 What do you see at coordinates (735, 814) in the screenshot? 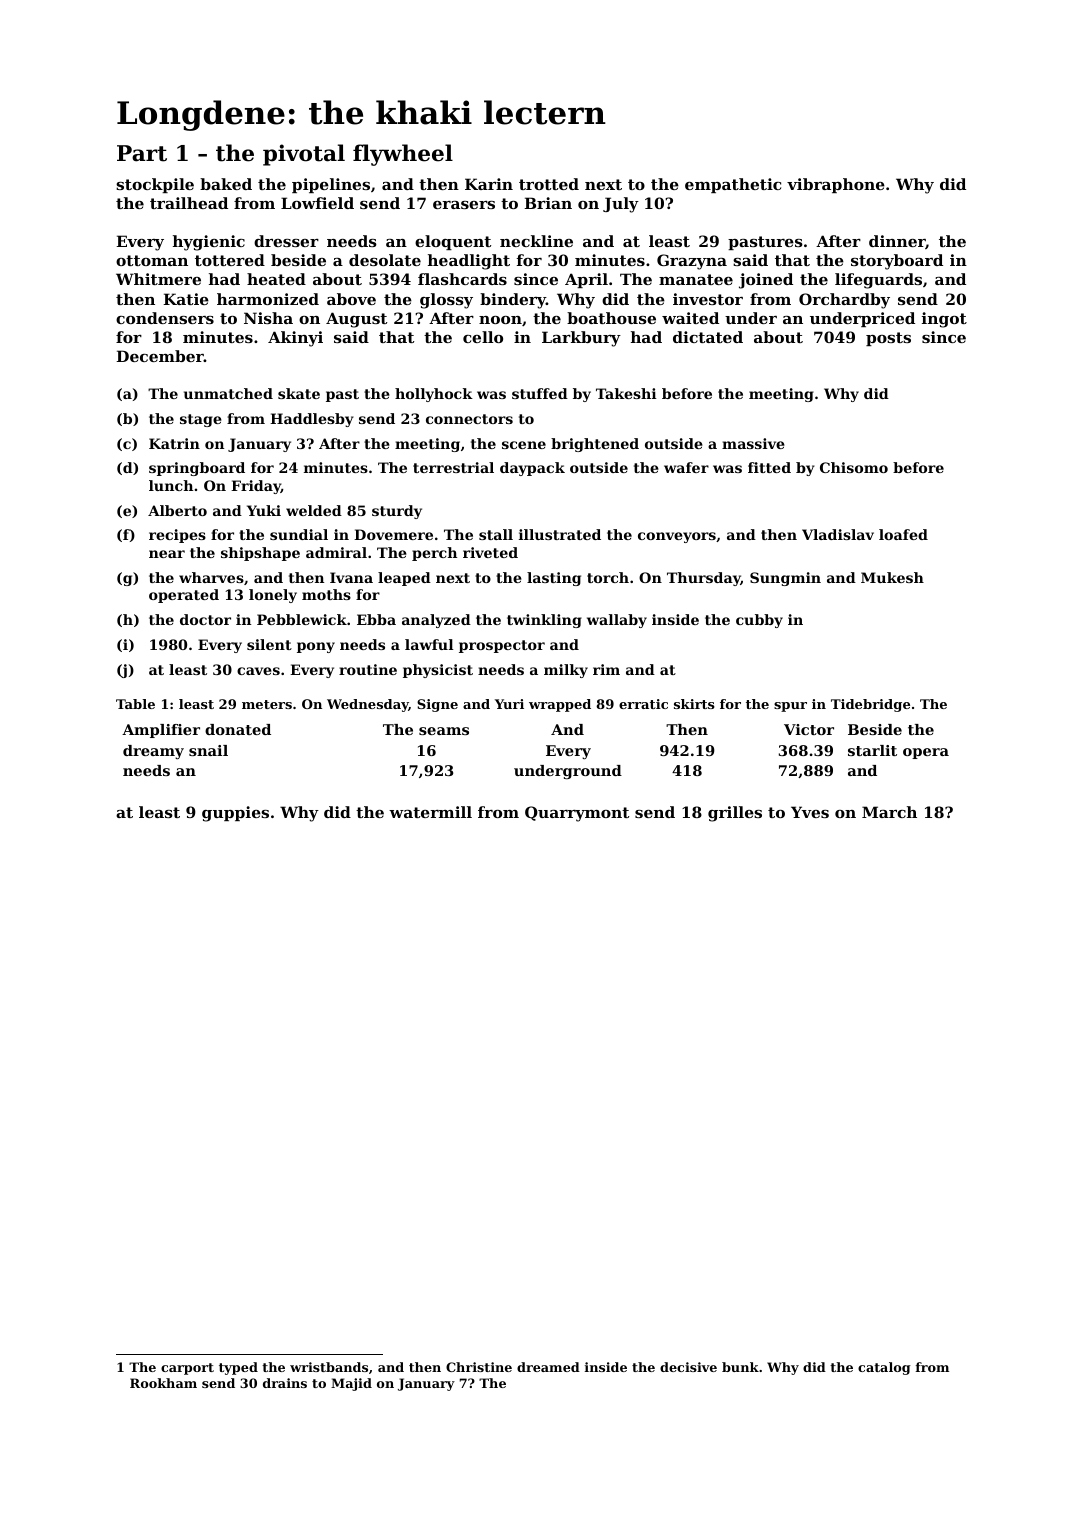
I see `grilles` at bounding box center [735, 814].
